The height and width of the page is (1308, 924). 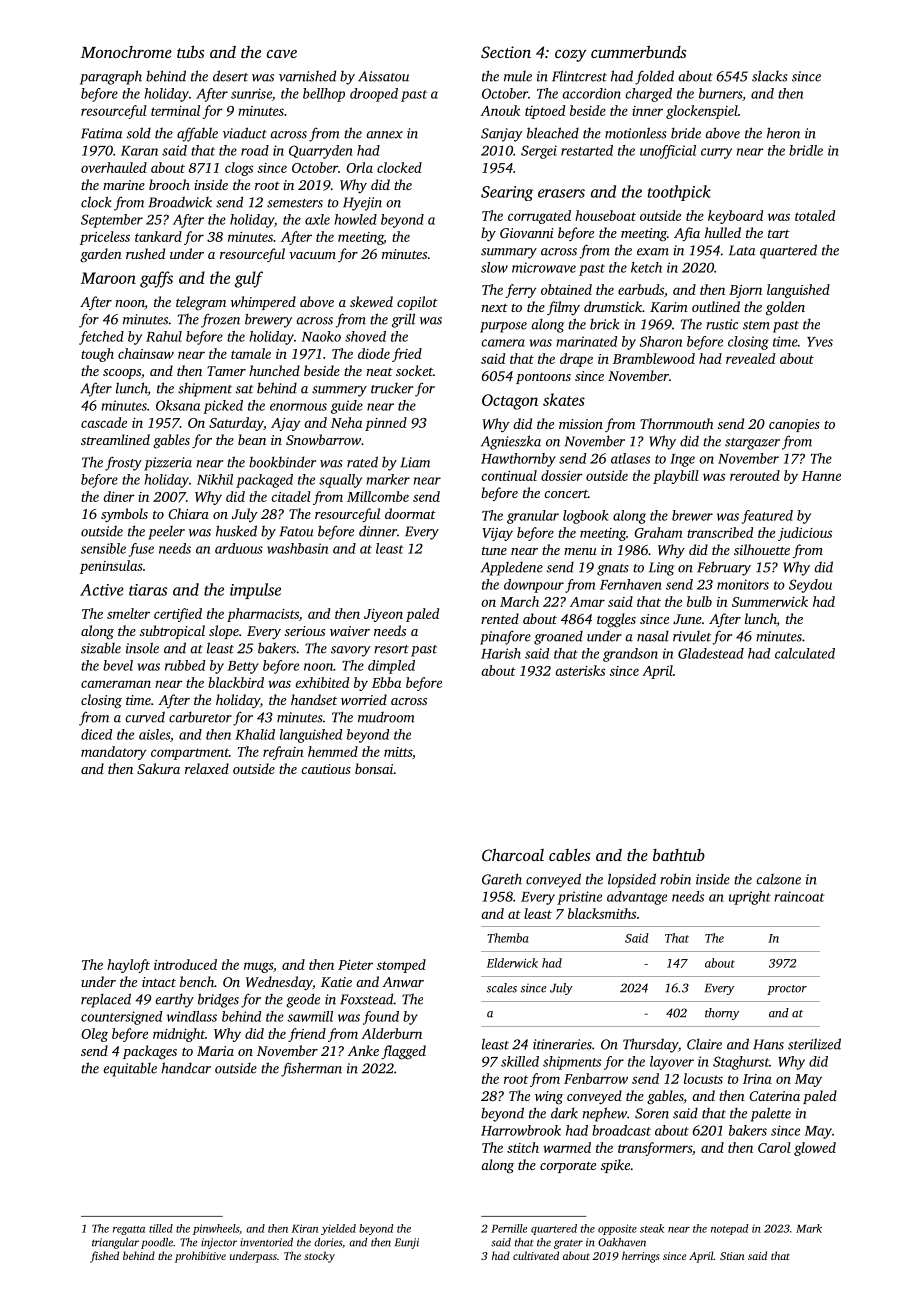 What do you see at coordinates (770, 76) in the page?
I see `slacks` at bounding box center [770, 76].
